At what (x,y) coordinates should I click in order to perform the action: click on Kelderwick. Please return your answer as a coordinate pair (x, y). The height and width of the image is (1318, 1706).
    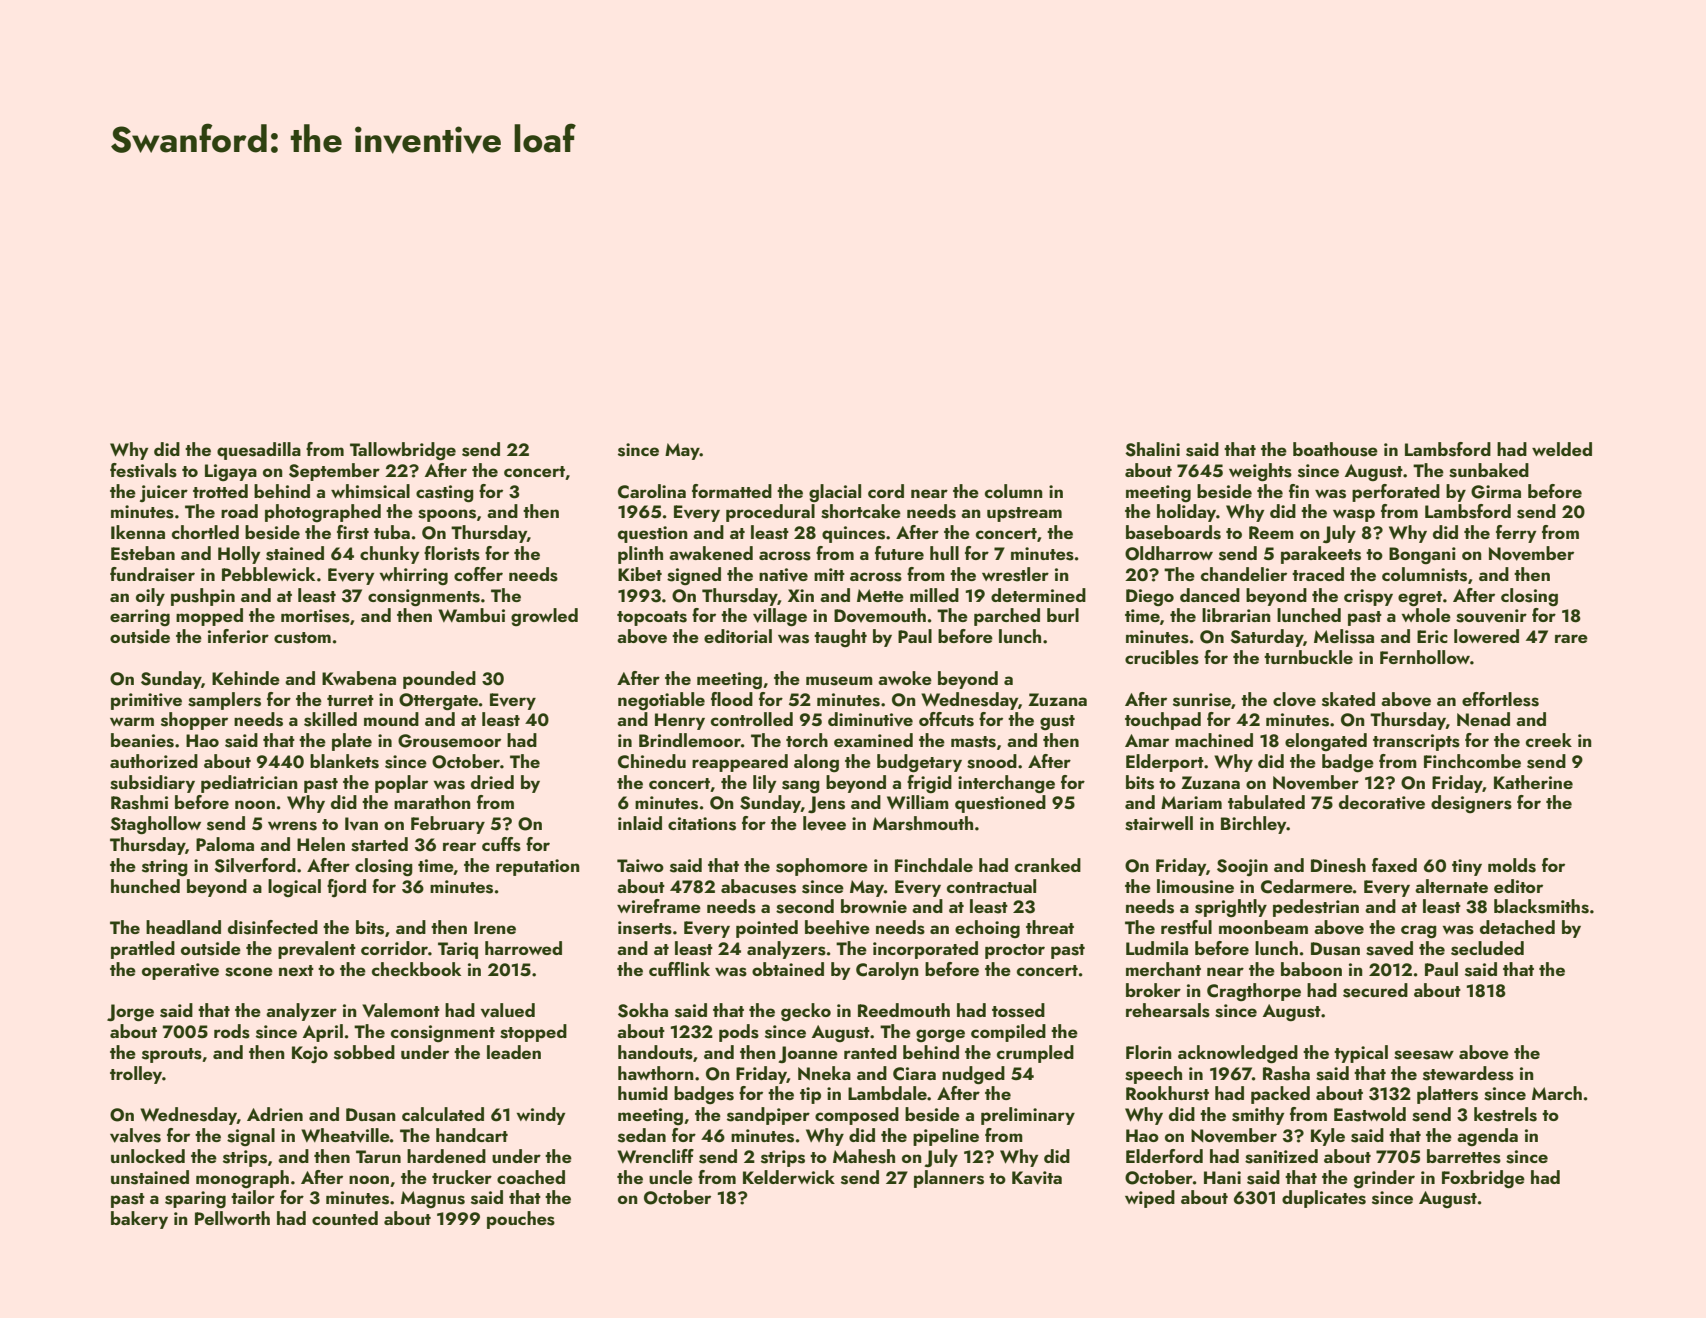
    Looking at the image, I should click on (789, 1177).
